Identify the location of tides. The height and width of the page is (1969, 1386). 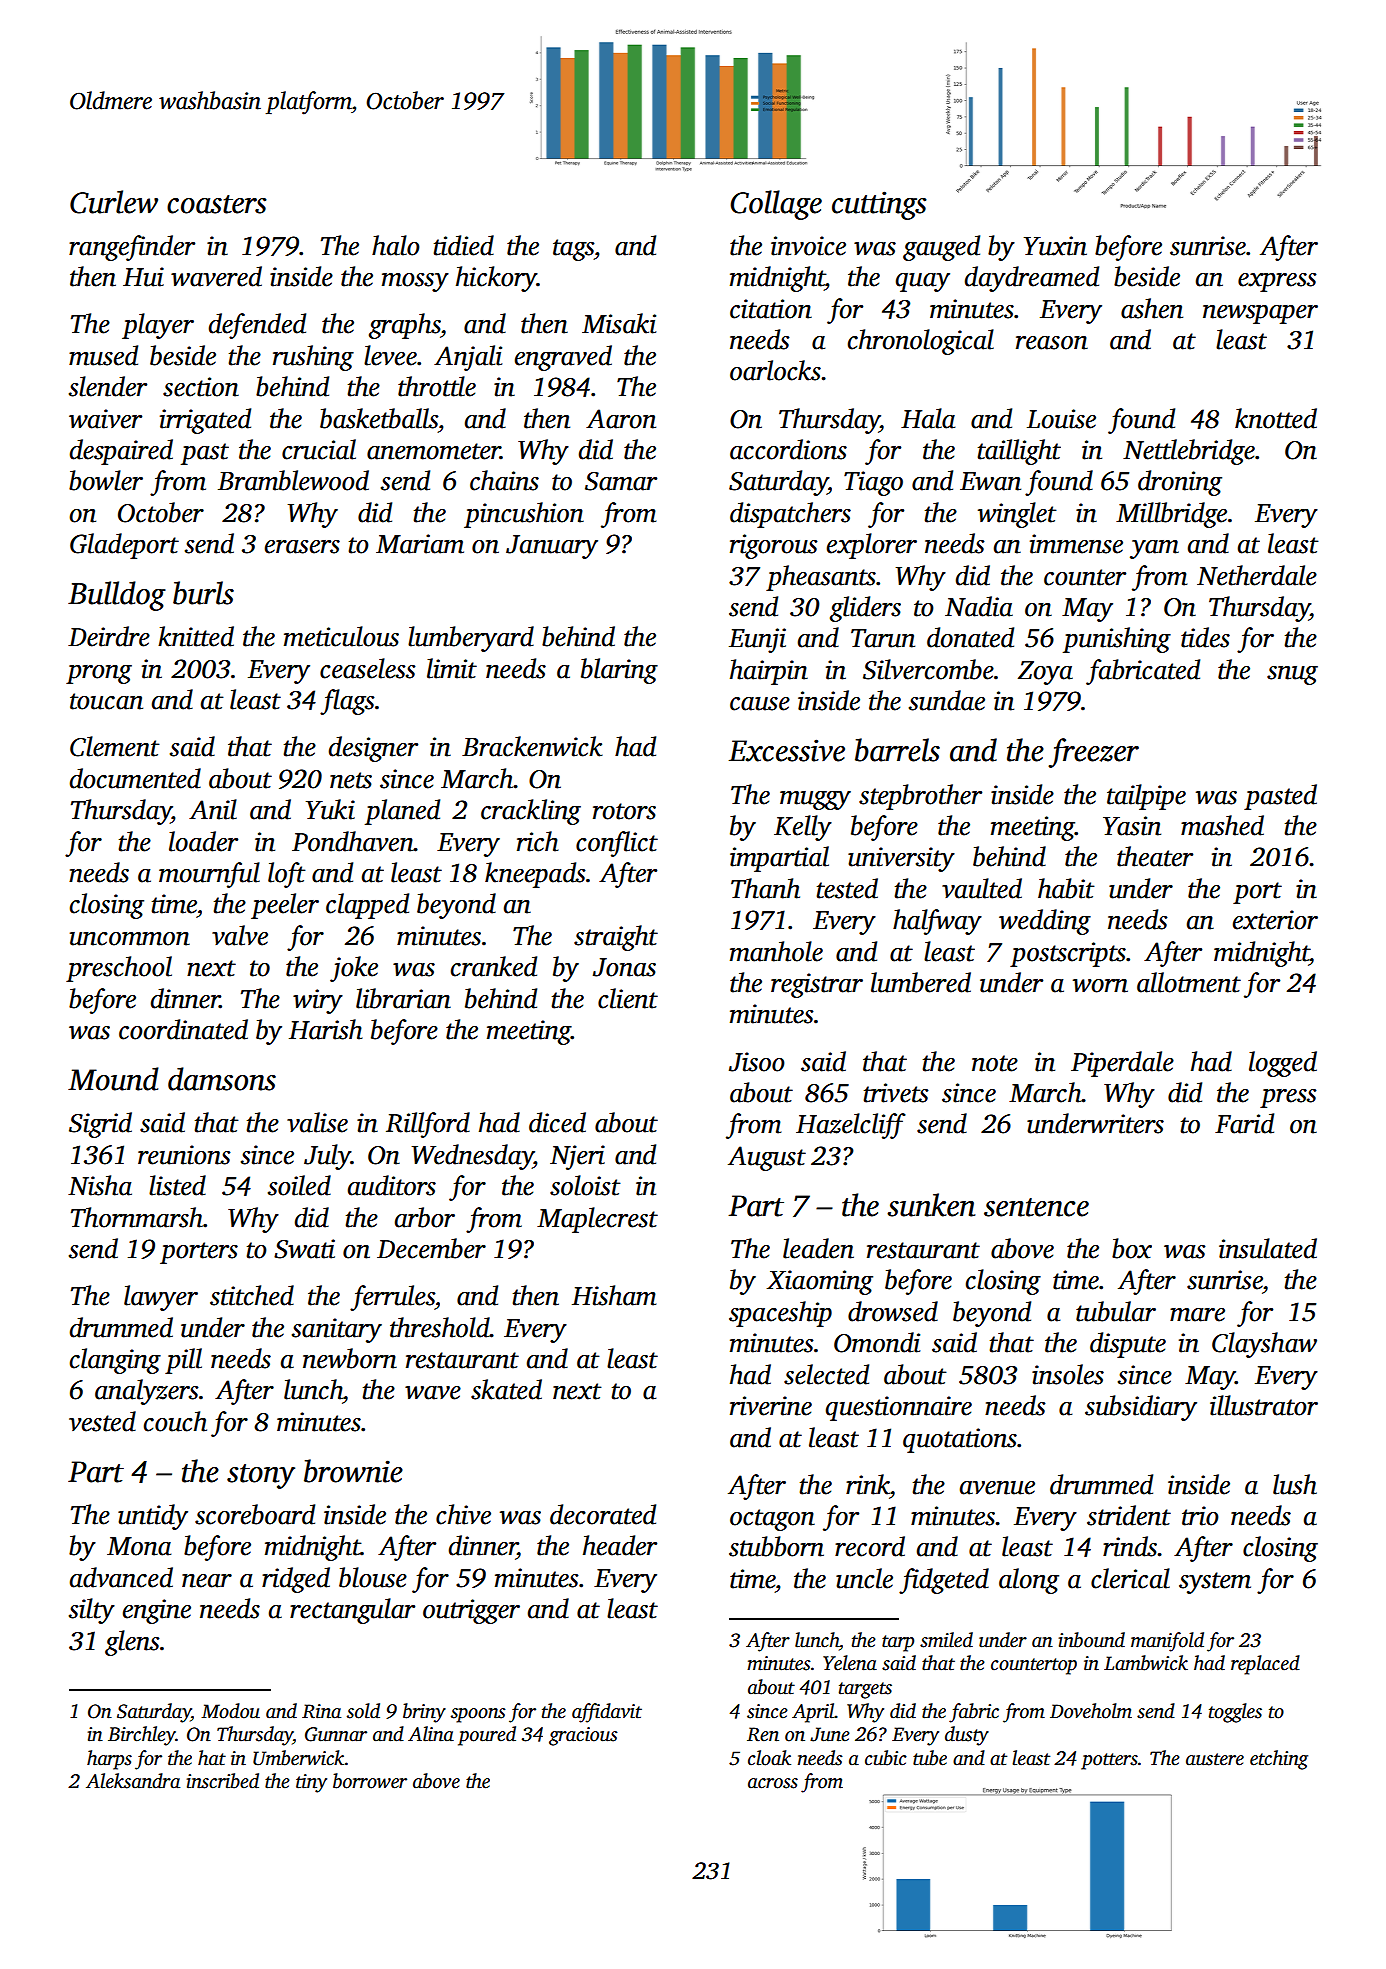
(1205, 637).
